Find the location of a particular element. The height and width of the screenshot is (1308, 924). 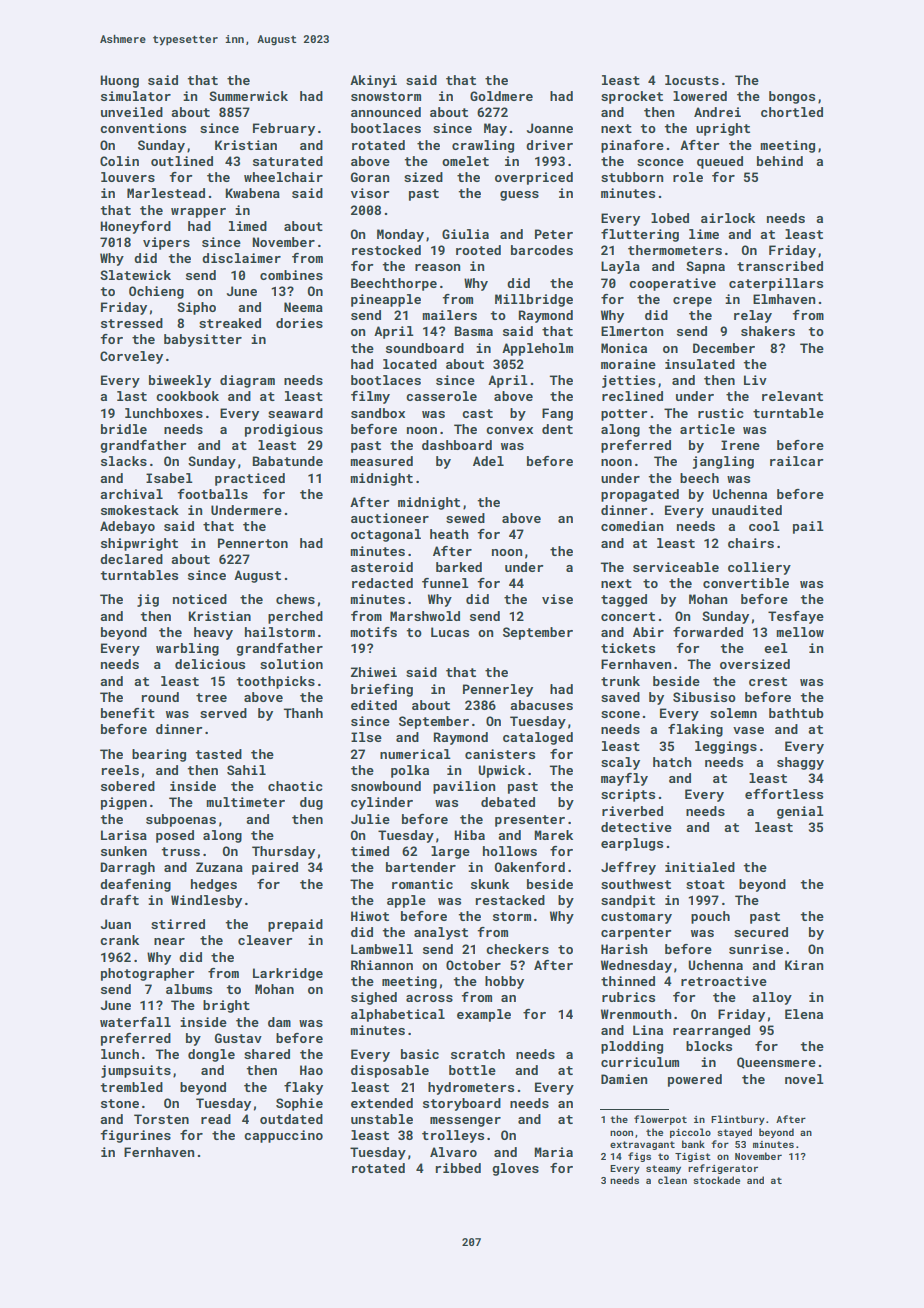

Huong is located at coordinates (119, 81).
